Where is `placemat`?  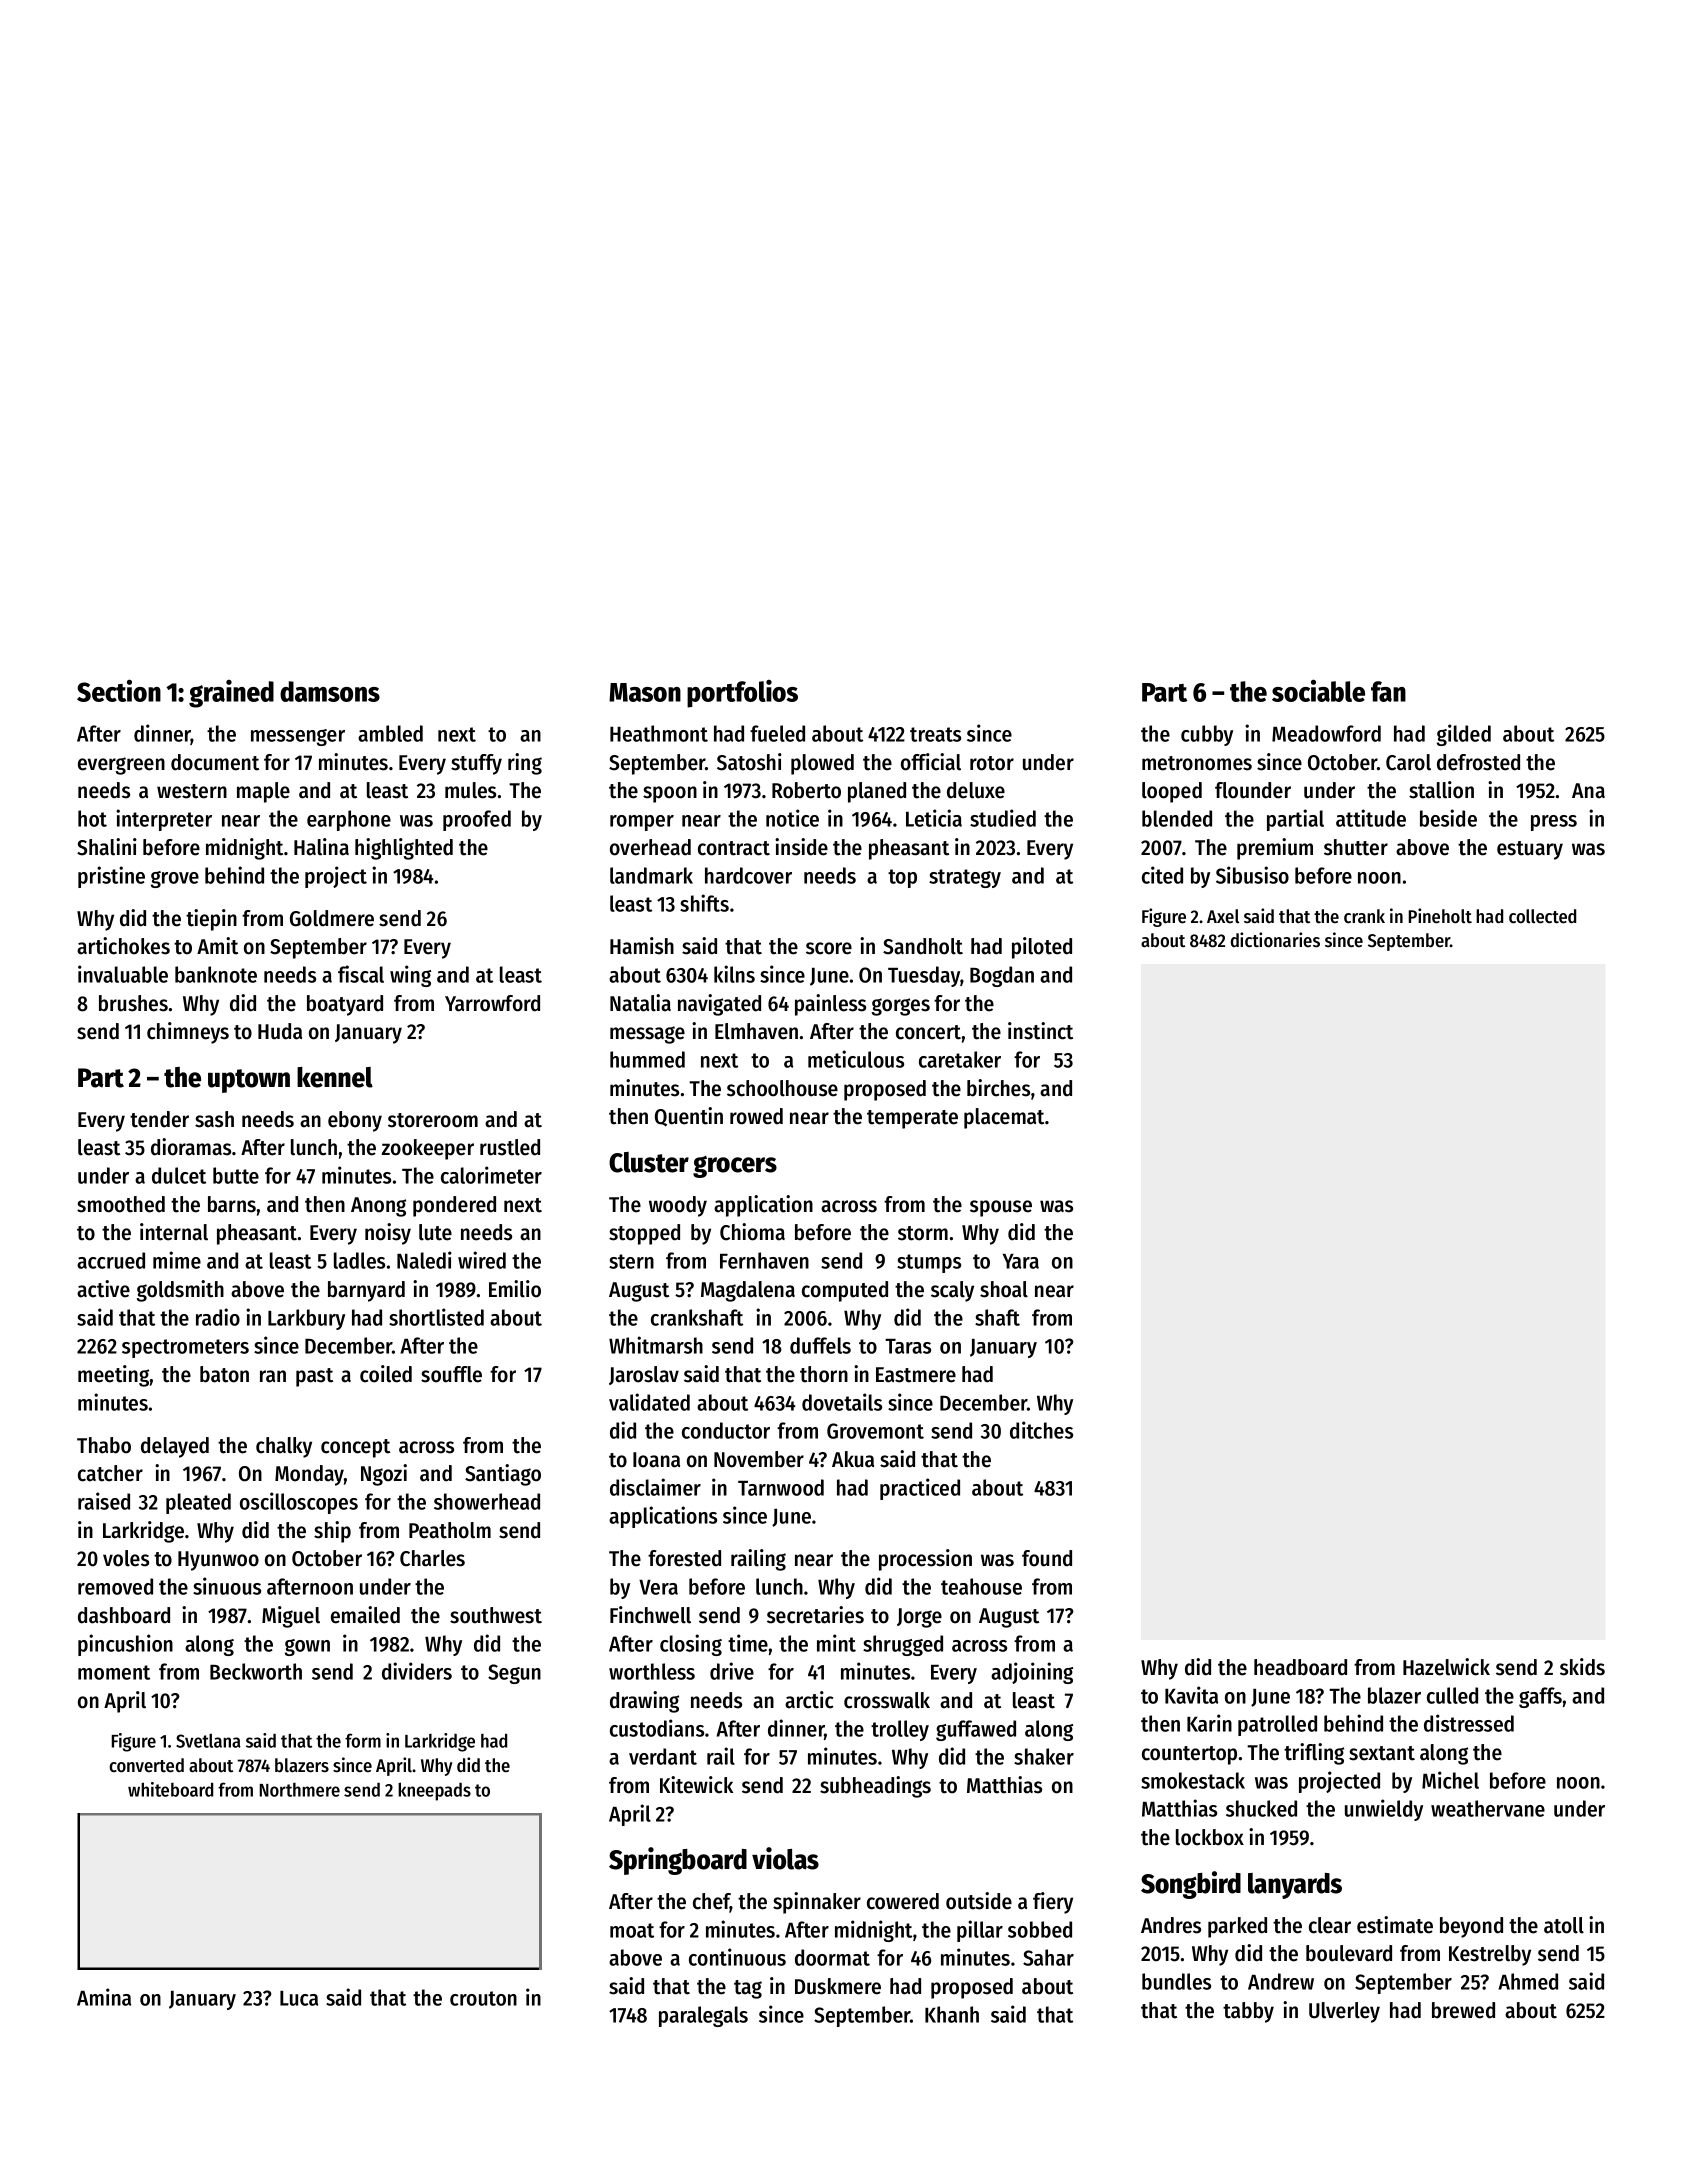
placemat is located at coordinates (1004, 1118).
